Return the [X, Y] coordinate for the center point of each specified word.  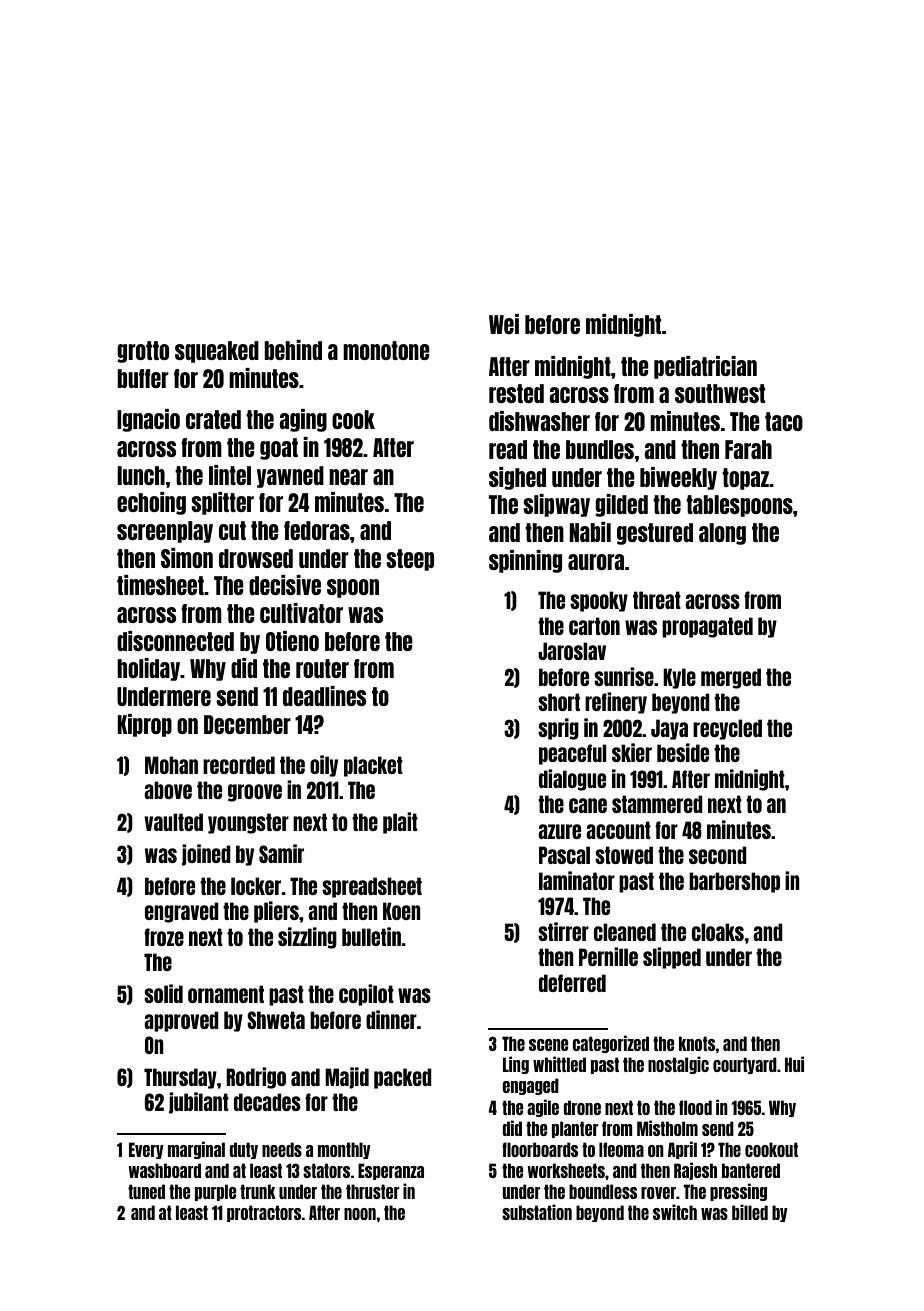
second [718, 855]
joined [206, 855]
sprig [558, 729]
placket [373, 766]
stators [326, 1170]
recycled [727, 729]
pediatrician [705, 367]
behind [293, 350]
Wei [504, 324]
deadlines [324, 696]
